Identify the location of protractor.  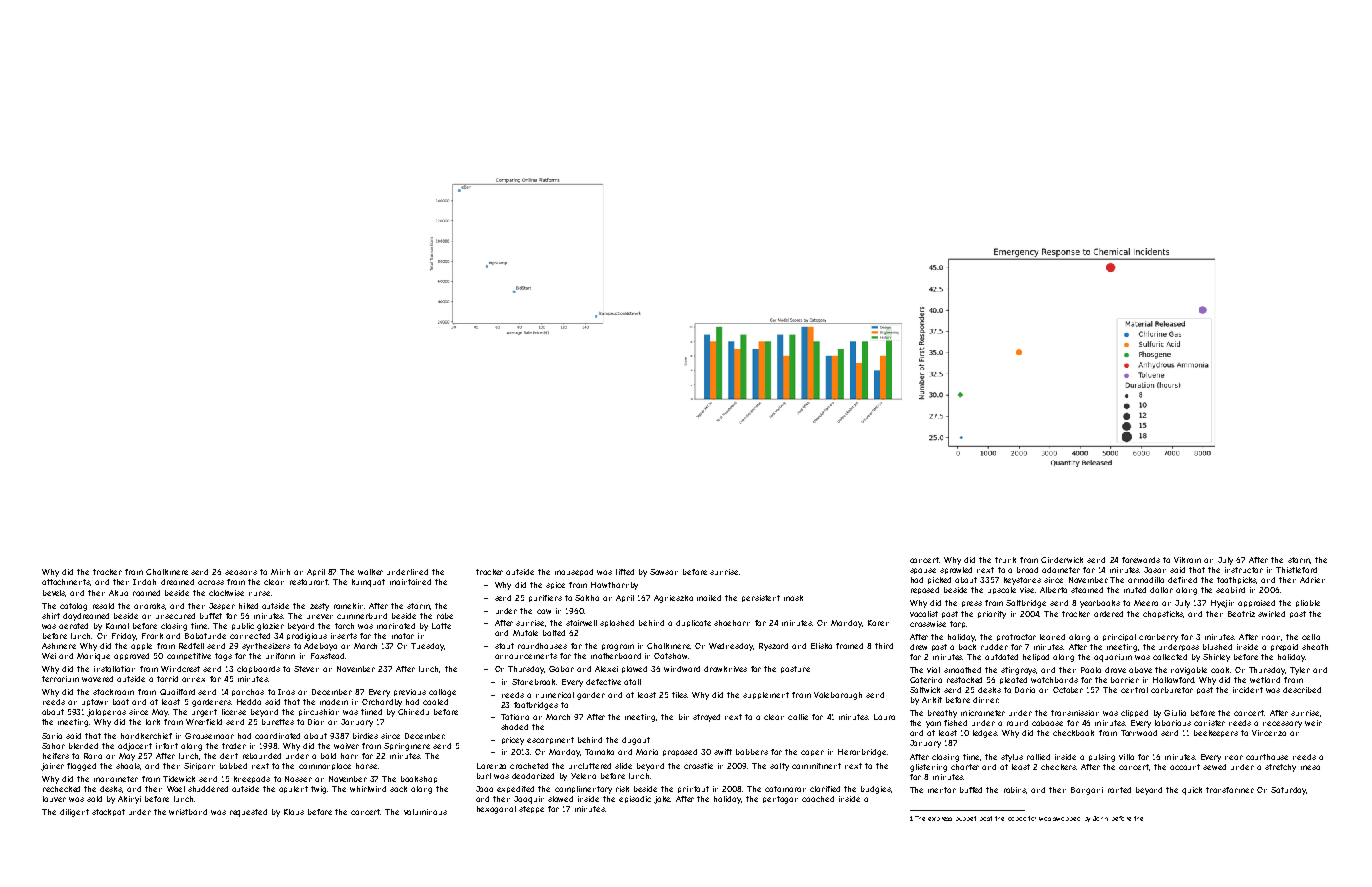
(1016, 637).
